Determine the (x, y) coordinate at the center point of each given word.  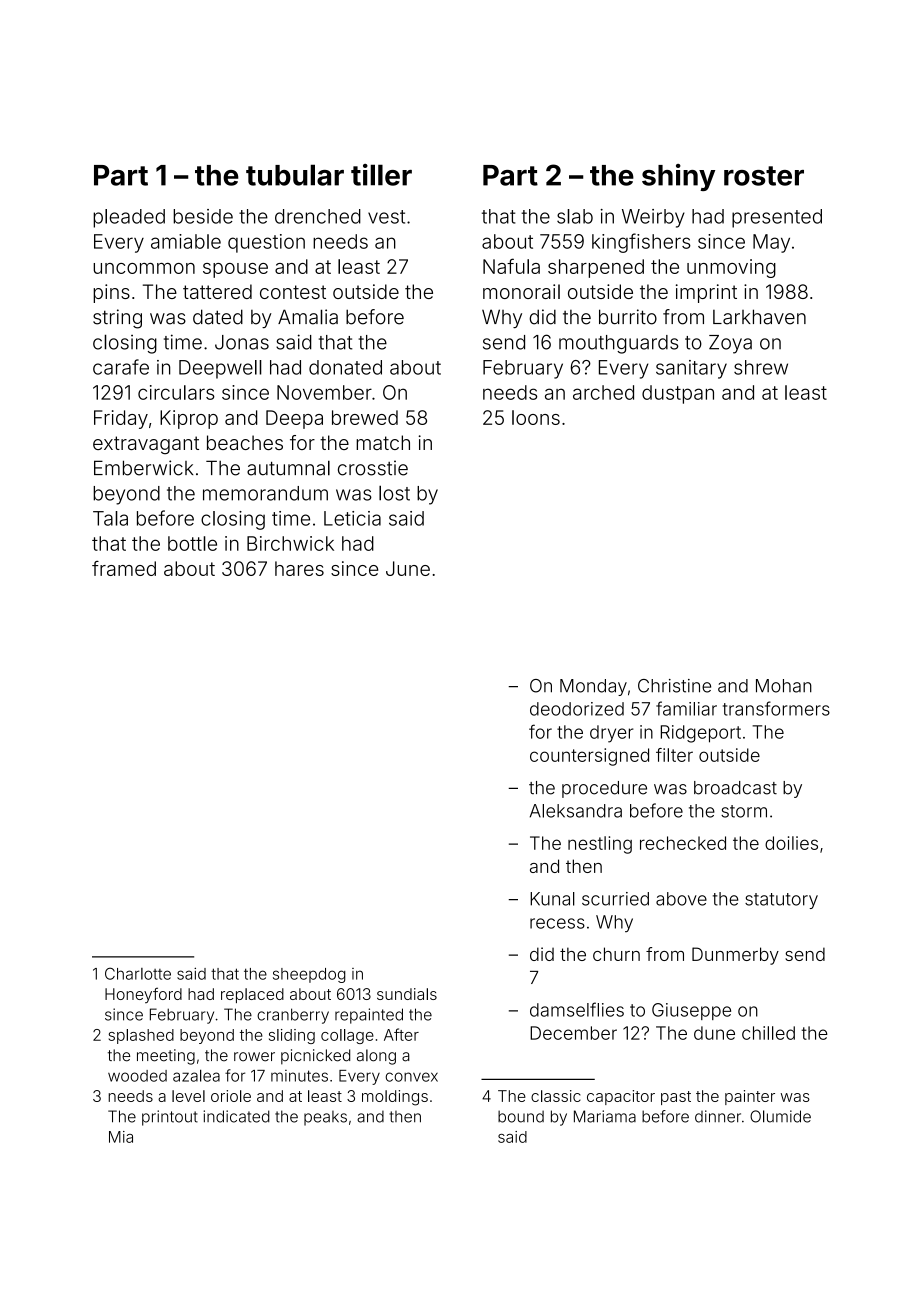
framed (124, 568)
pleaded (129, 218)
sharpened (596, 268)
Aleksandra (576, 811)
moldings (395, 1098)
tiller (381, 175)
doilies (791, 843)
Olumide (780, 1116)
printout (170, 1118)
